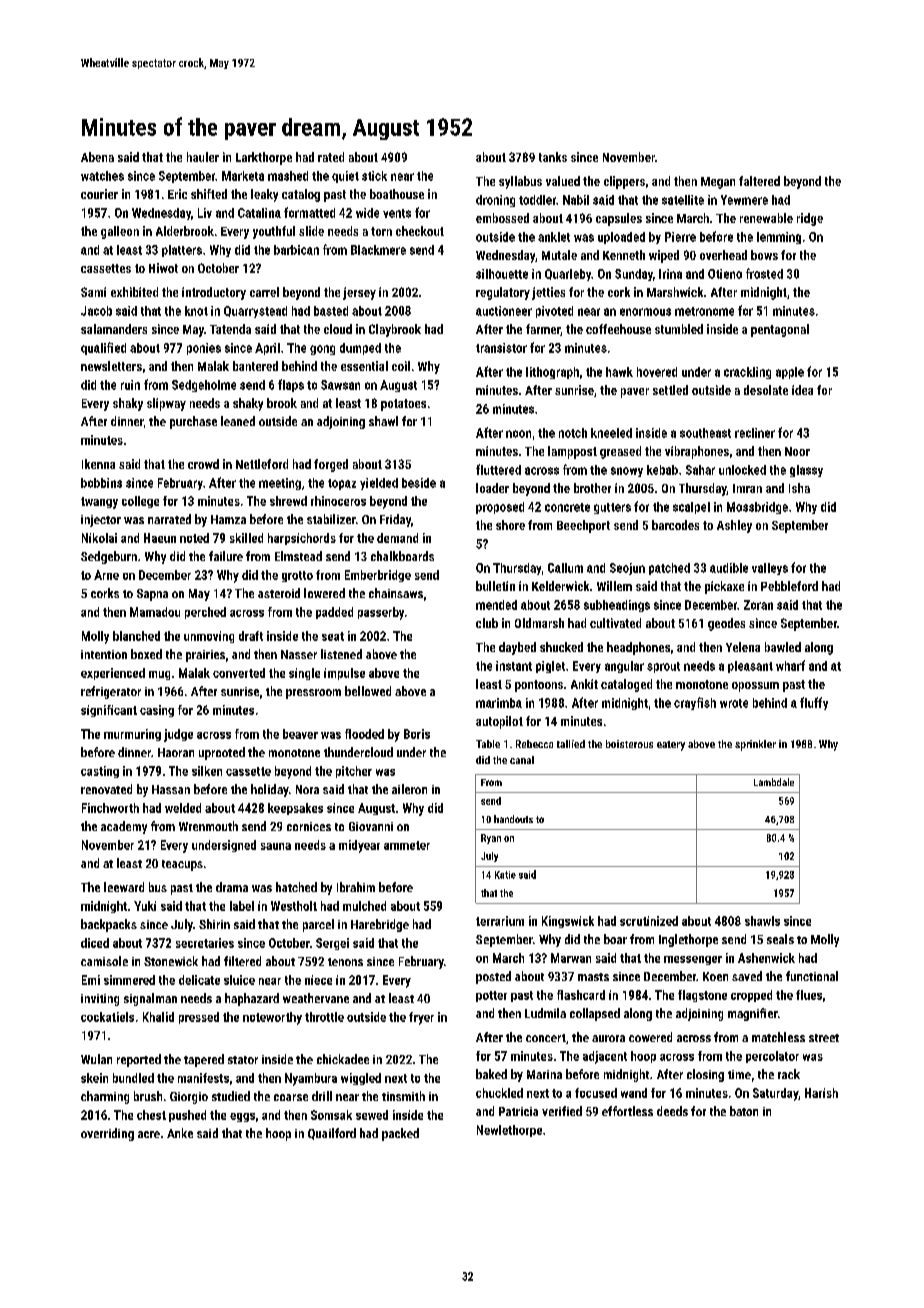  Describe the element at coordinates (780, 330) in the screenshot. I see `pentagonal` at that location.
